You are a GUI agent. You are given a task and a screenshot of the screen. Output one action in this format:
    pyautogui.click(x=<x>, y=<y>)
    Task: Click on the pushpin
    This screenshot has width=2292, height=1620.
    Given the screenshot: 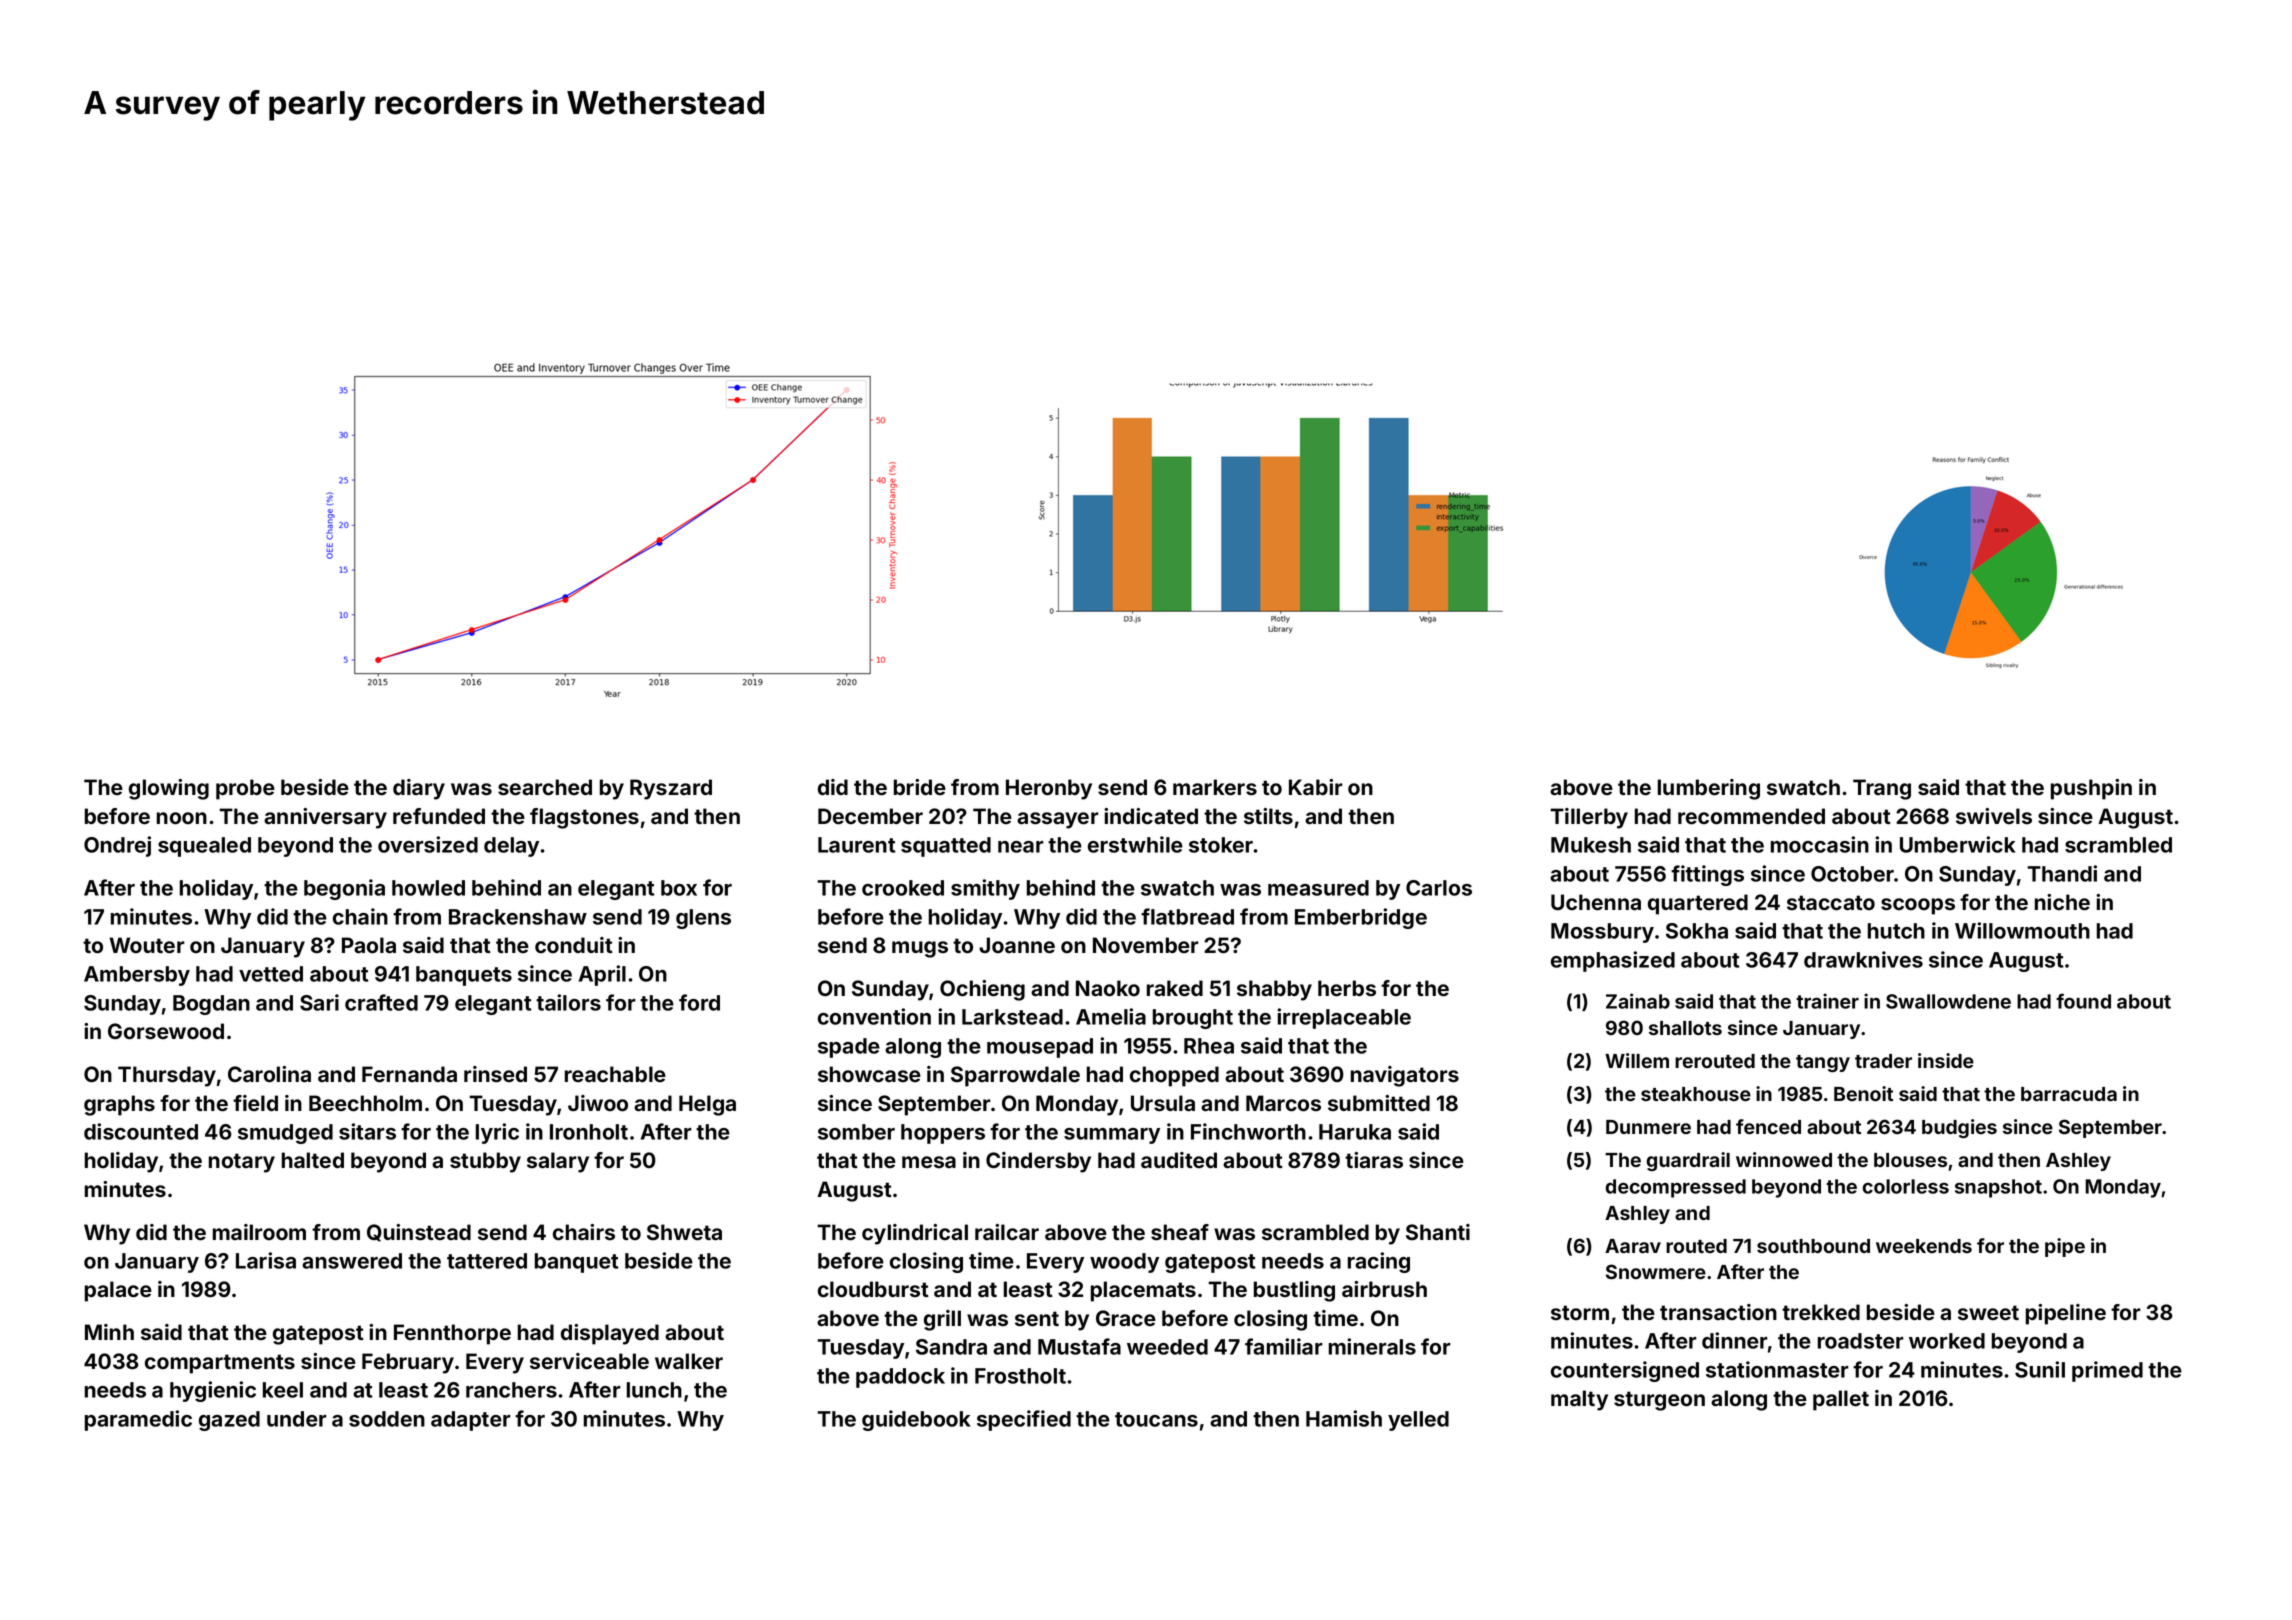 What is the action you would take?
    pyautogui.click(x=2091, y=789)
